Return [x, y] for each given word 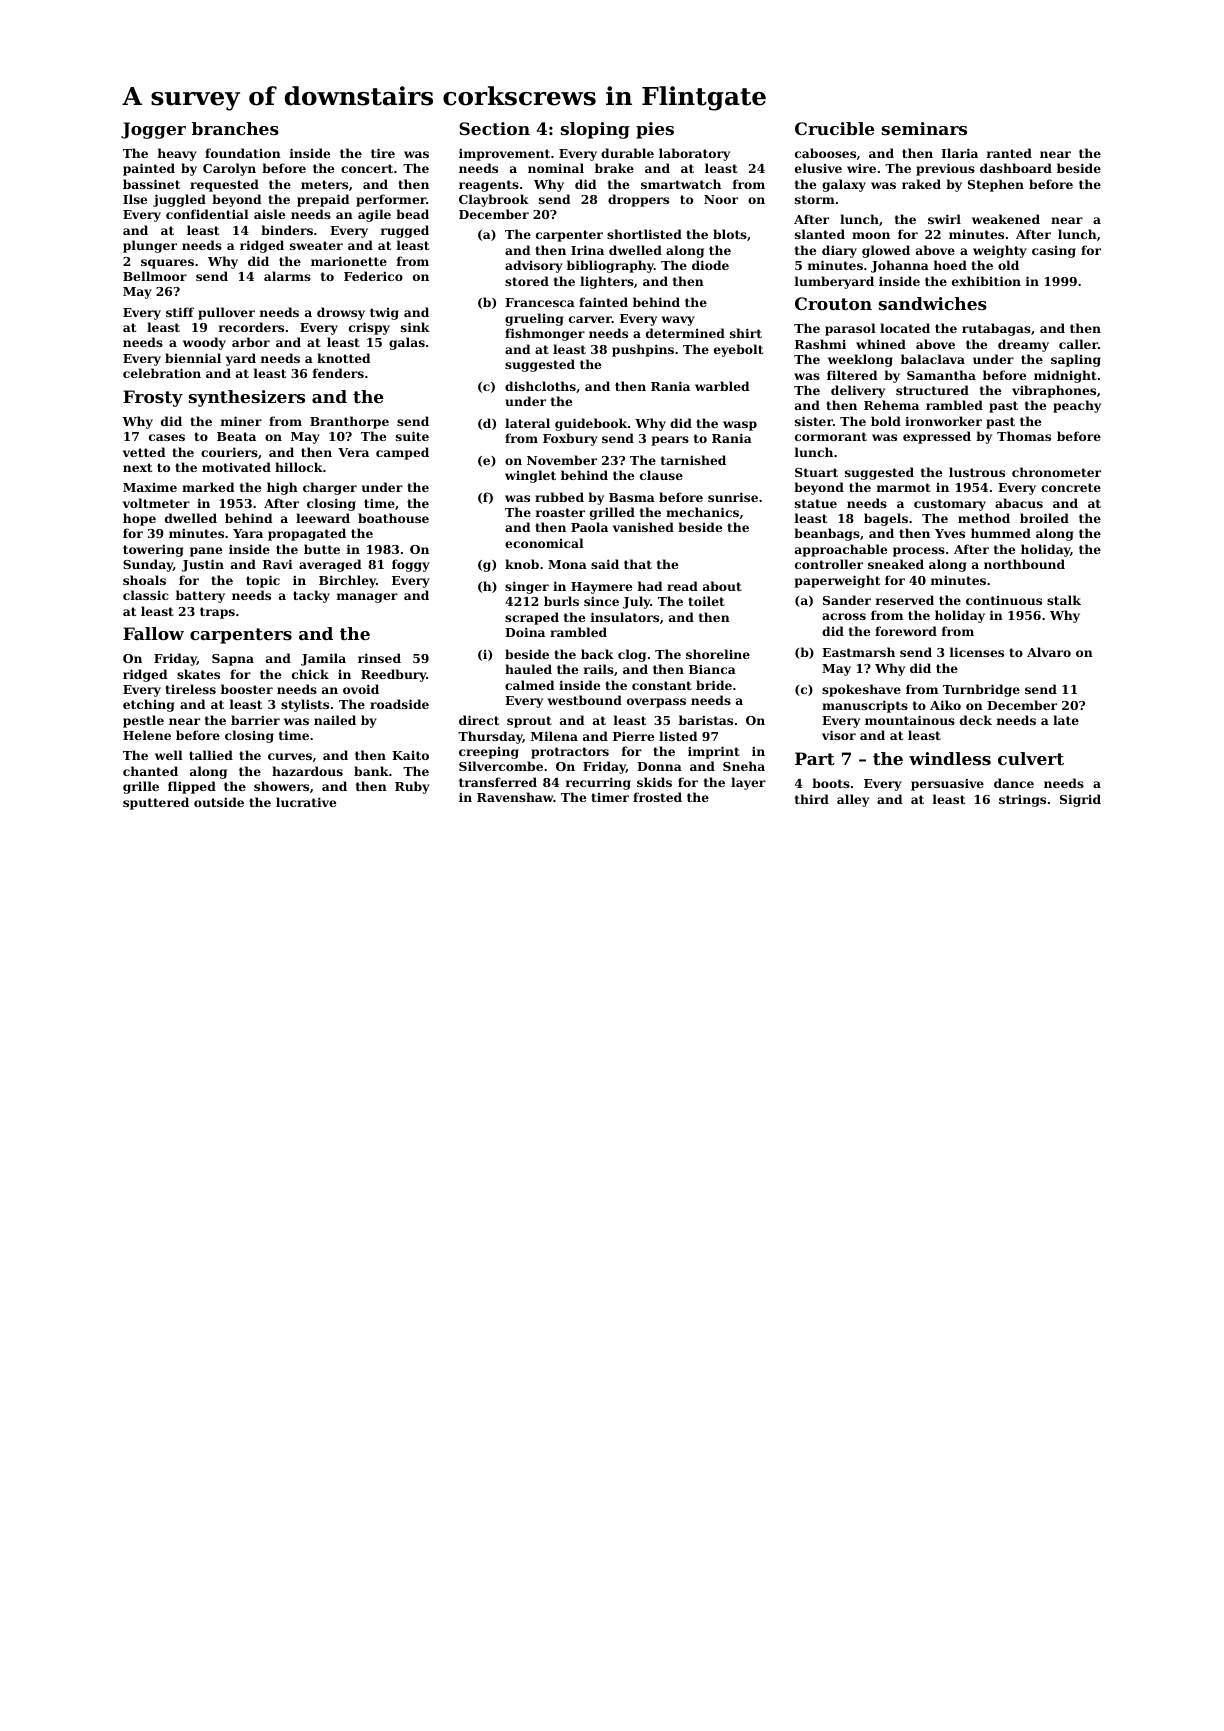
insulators [625, 617]
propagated [307, 534]
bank [371, 771]
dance [1014, 783]
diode [710, 265]
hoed [950, 265]
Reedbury [394, 675]
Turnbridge [981, 690]
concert [367, 168]
